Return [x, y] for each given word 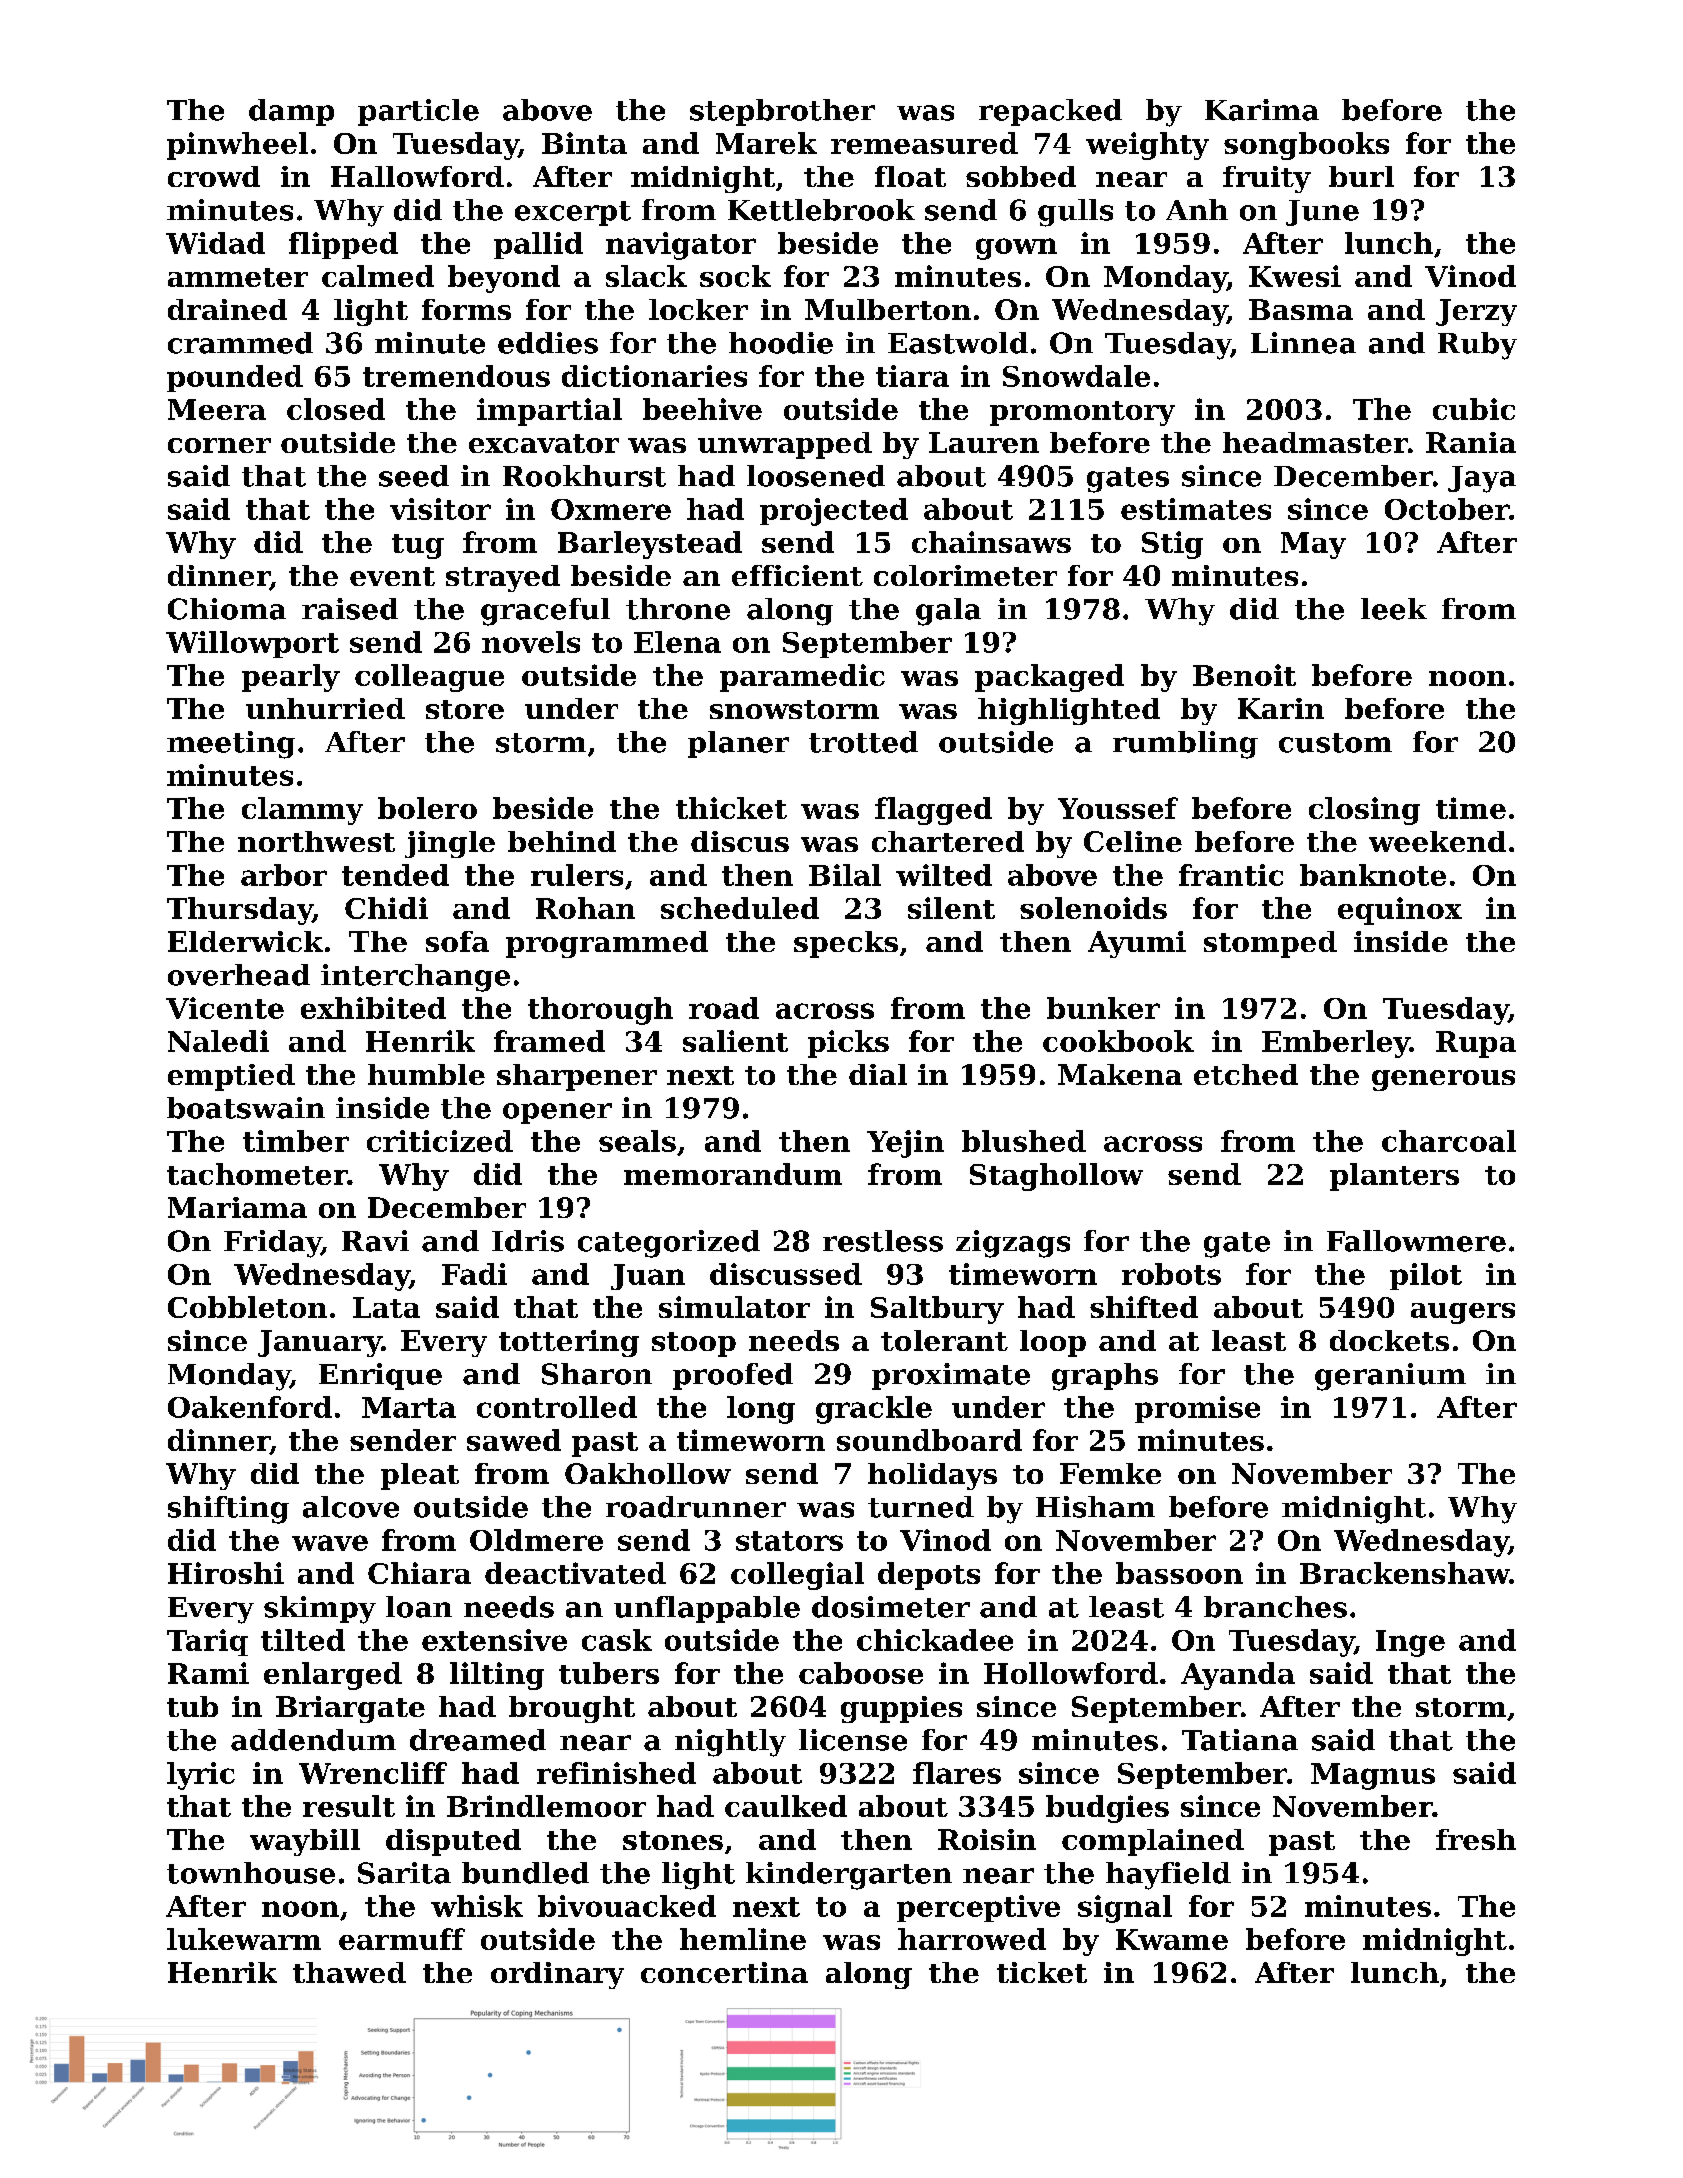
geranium [1390, 1377]
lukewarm [244, 1939]
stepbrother [782, 112]
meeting [231, 745]
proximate [951, 1376]
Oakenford [250, 1407]
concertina [724, 1972]
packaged [1049, 678]
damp [291, 112]
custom [1335, 743]
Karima [1262, 110]
